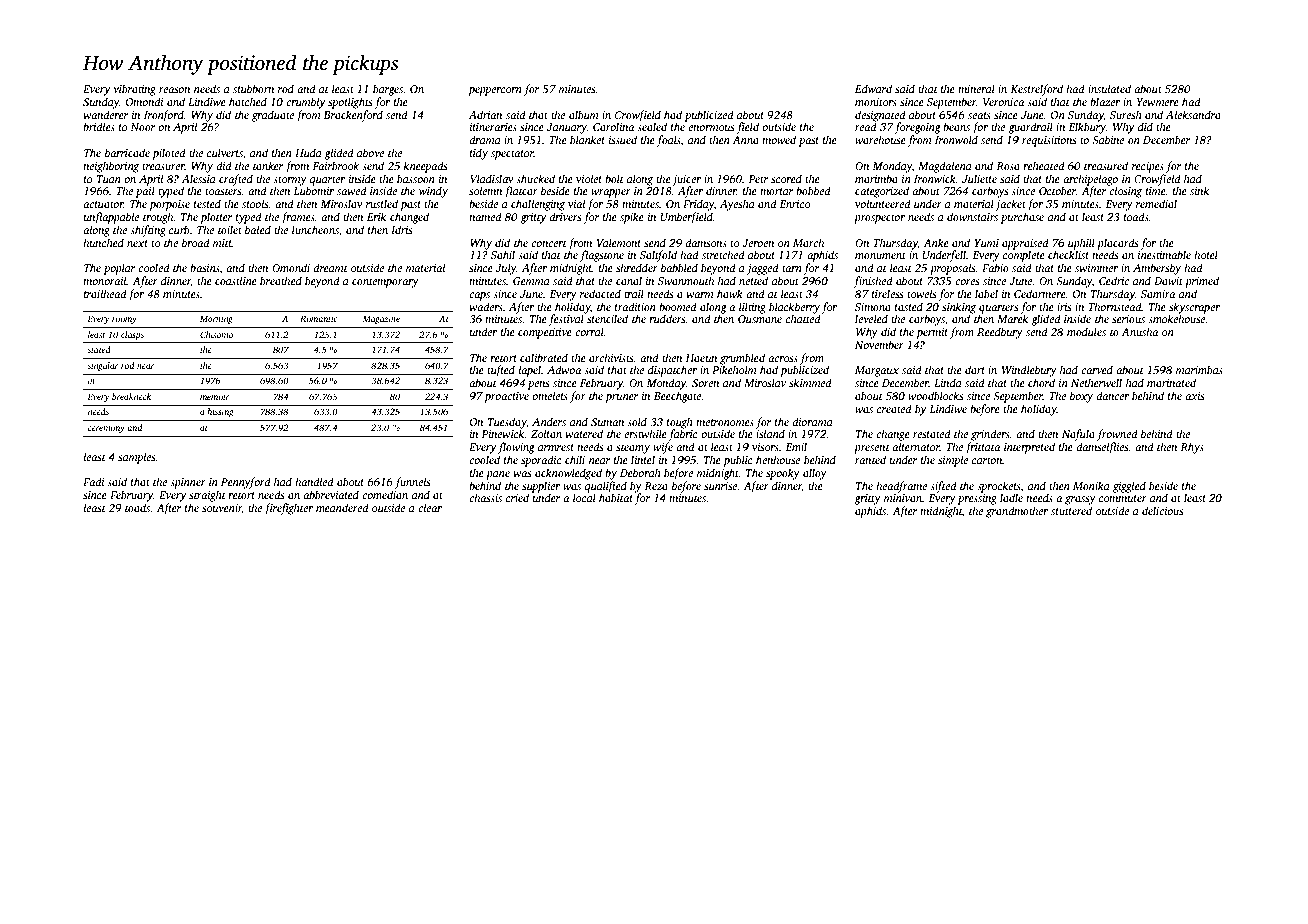 This image has height=924, width=1308. I want to click on stretched, so click(723, 254).
